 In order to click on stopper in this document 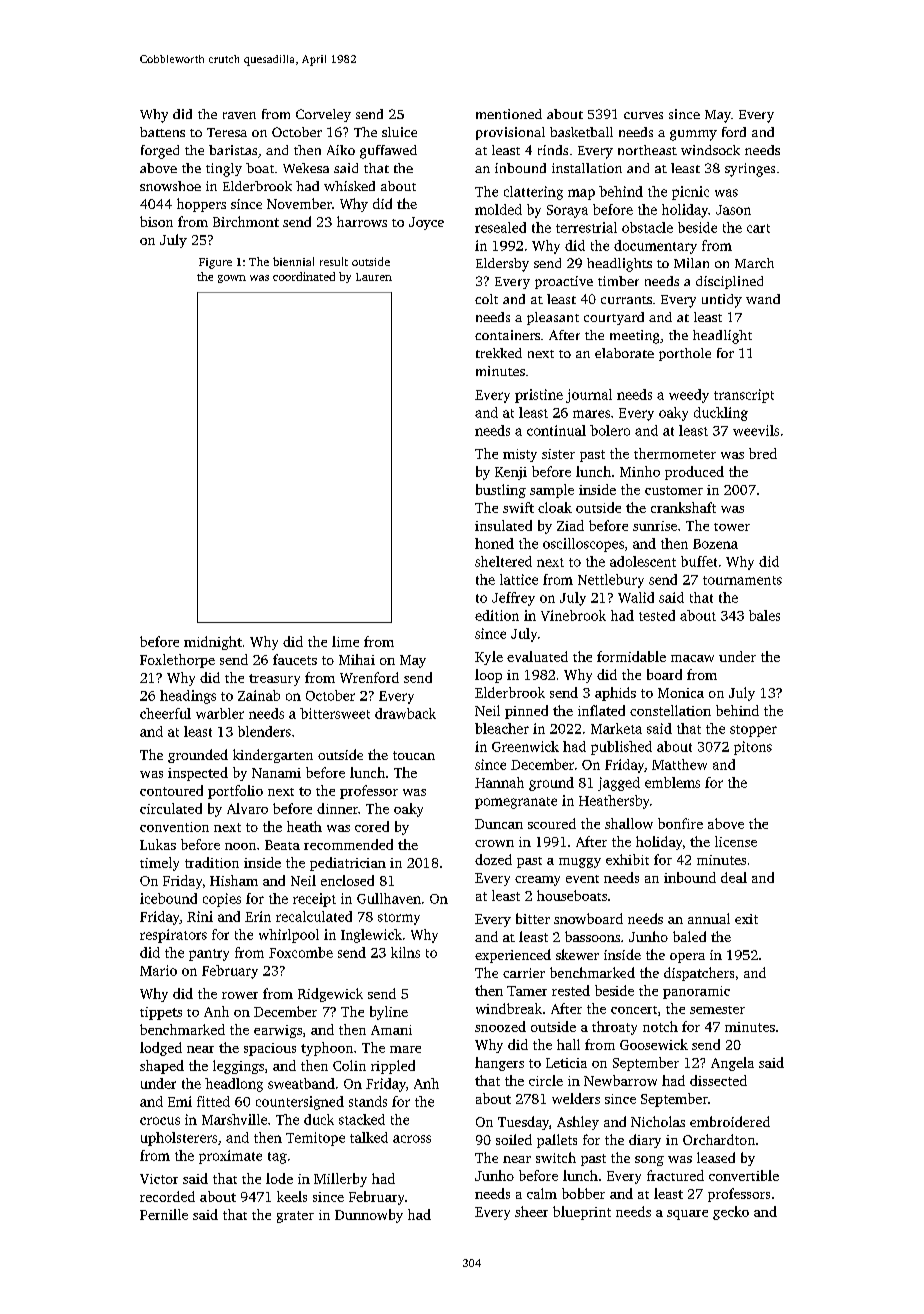, I will do `click(753, 731)`.
